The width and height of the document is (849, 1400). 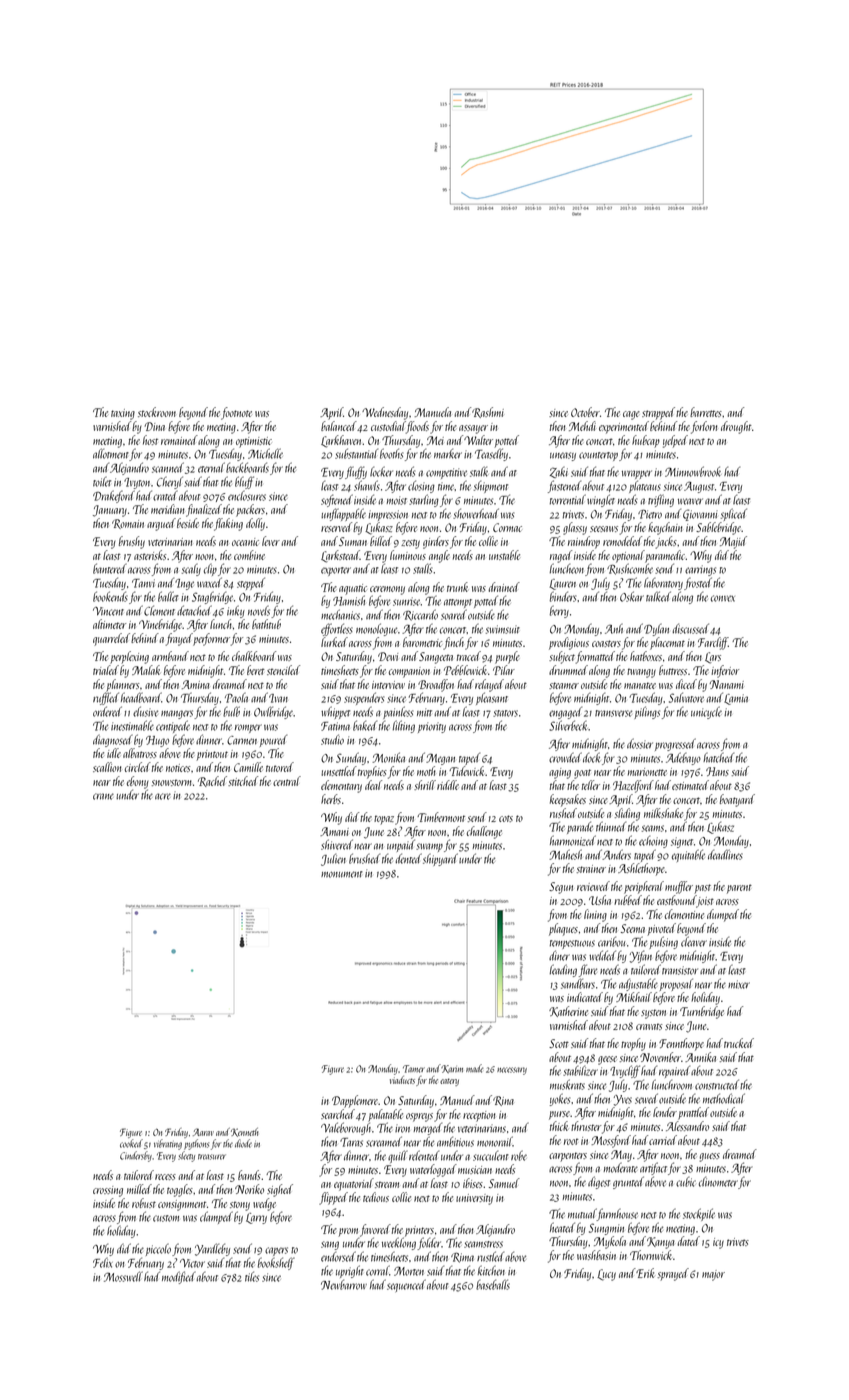 I want to click on crane, so click(x=103, y=796).
